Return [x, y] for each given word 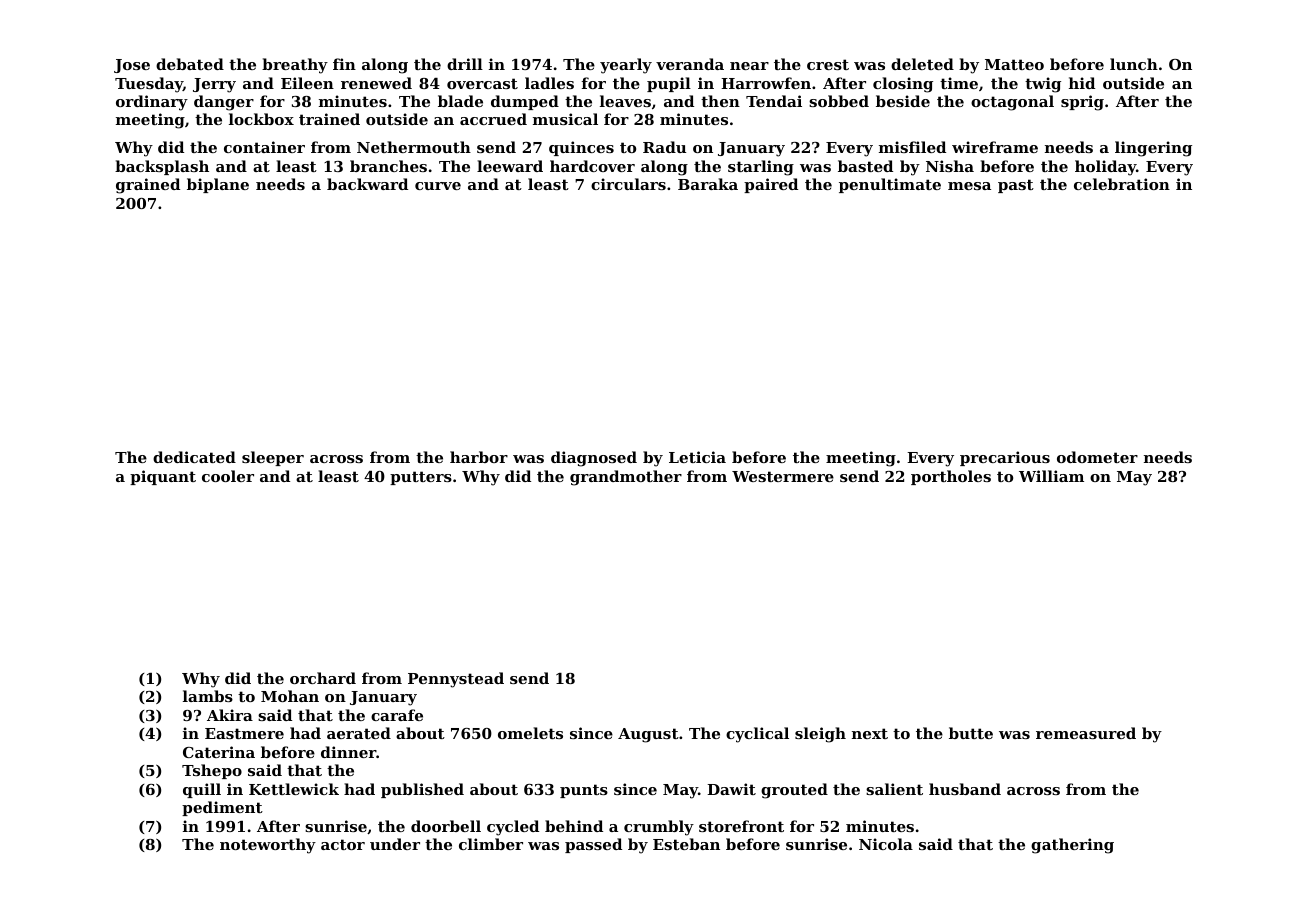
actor [343, 844]
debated [190, 64]
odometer [1097, 457]
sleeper [273, 458]
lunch [1134, 64]
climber [491, 844]
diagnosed [594, 459]
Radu [664, 147]
